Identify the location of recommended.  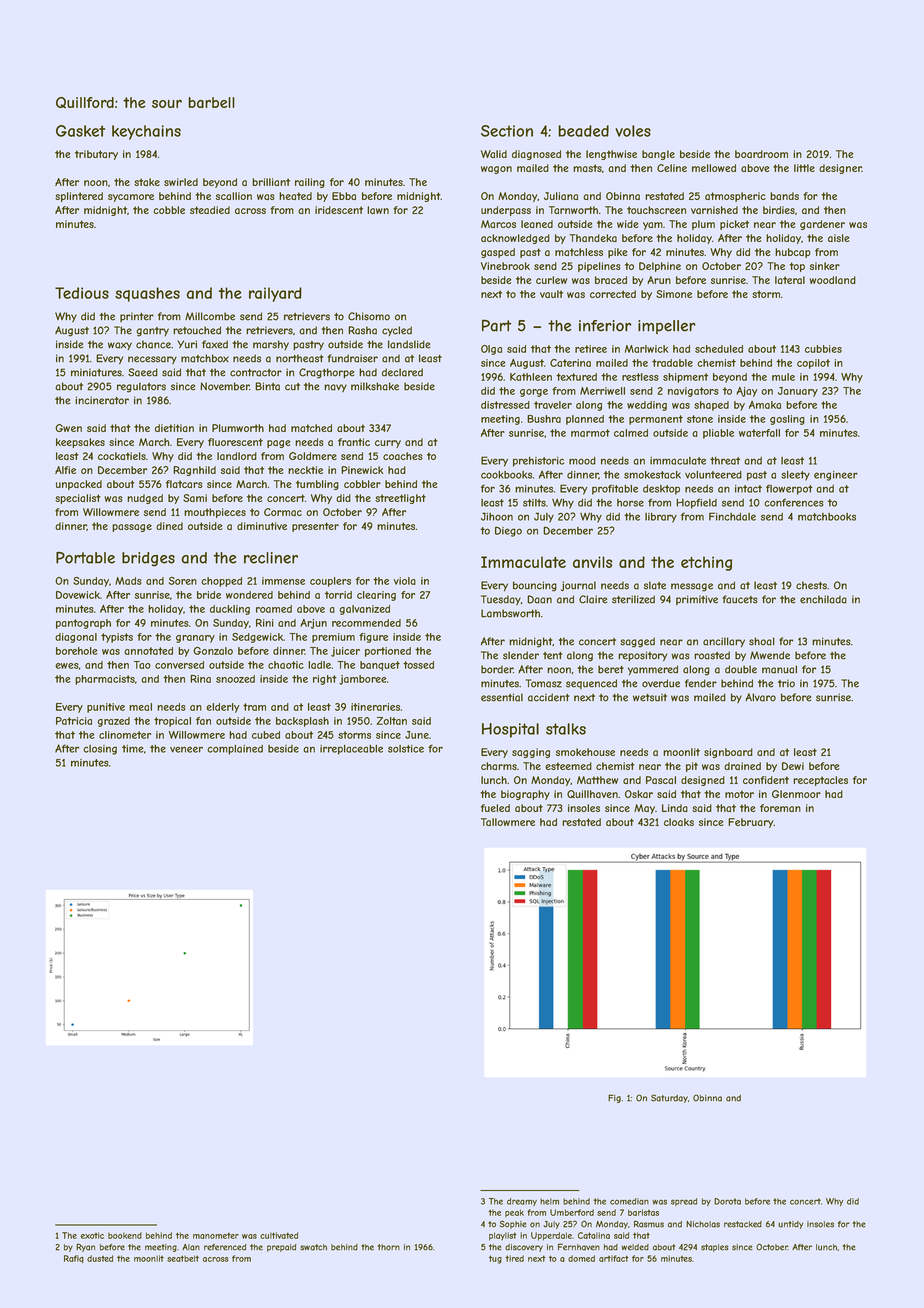
(366, 623).
